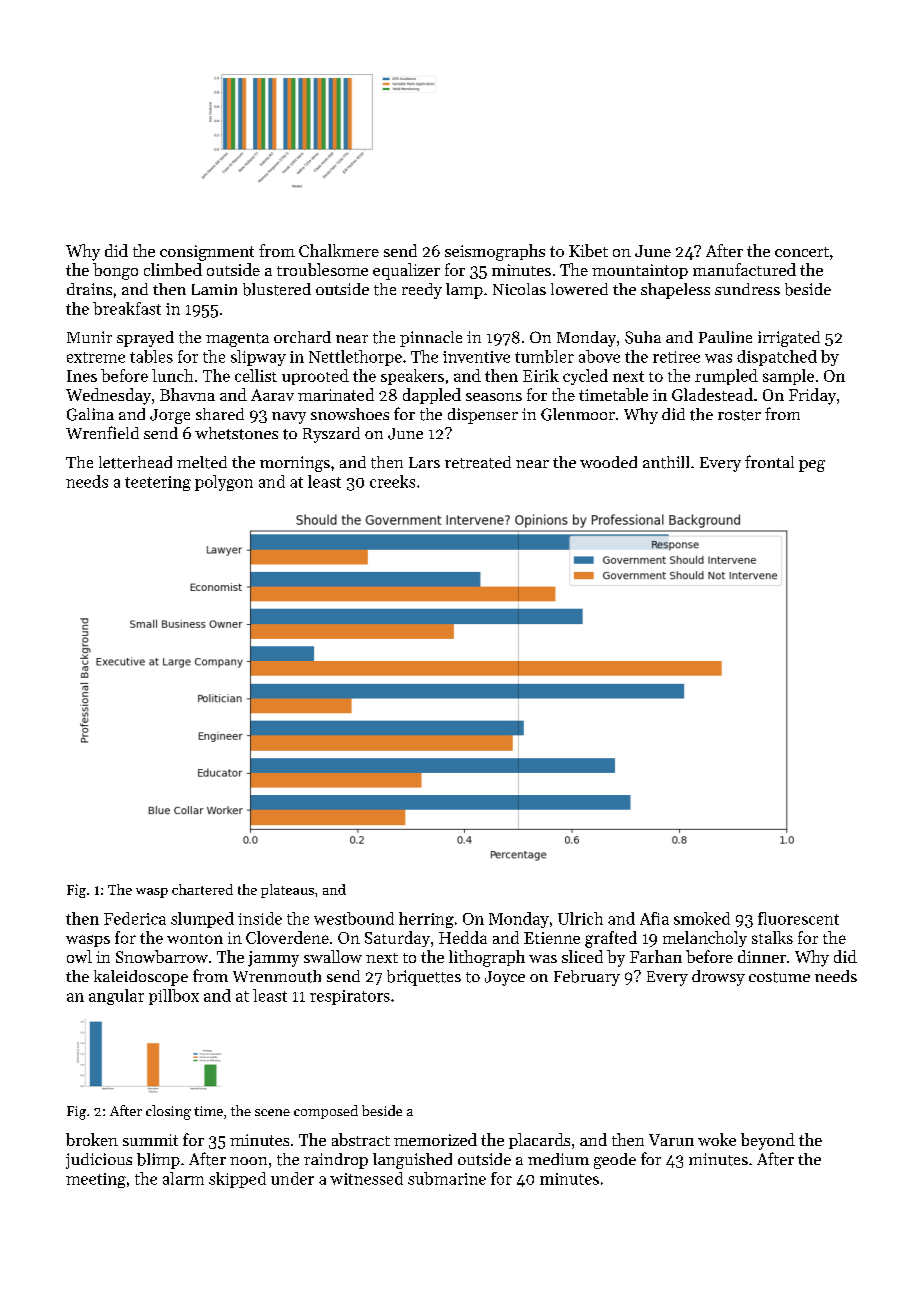 The height and width of the page is (1308, 924). What do you see at coordinates (463, 937) in the page?
I see `Hedda` at bounding box center [463, 937].
